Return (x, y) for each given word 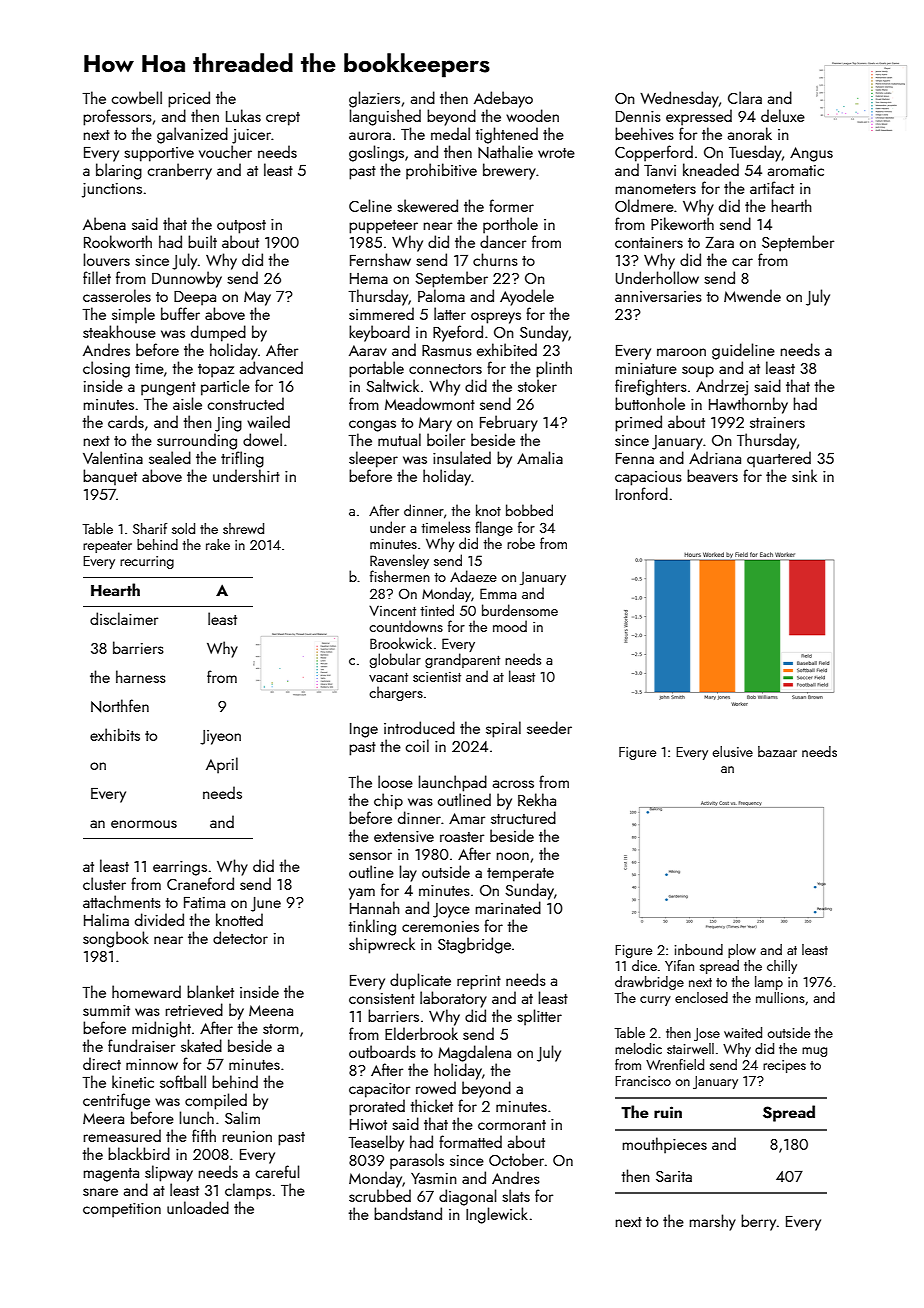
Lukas (243, 115)
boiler (446, 439)
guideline (743, 351)
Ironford (642, 493)
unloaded (198, 1207)
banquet (110, 477)
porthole (510, 225)
